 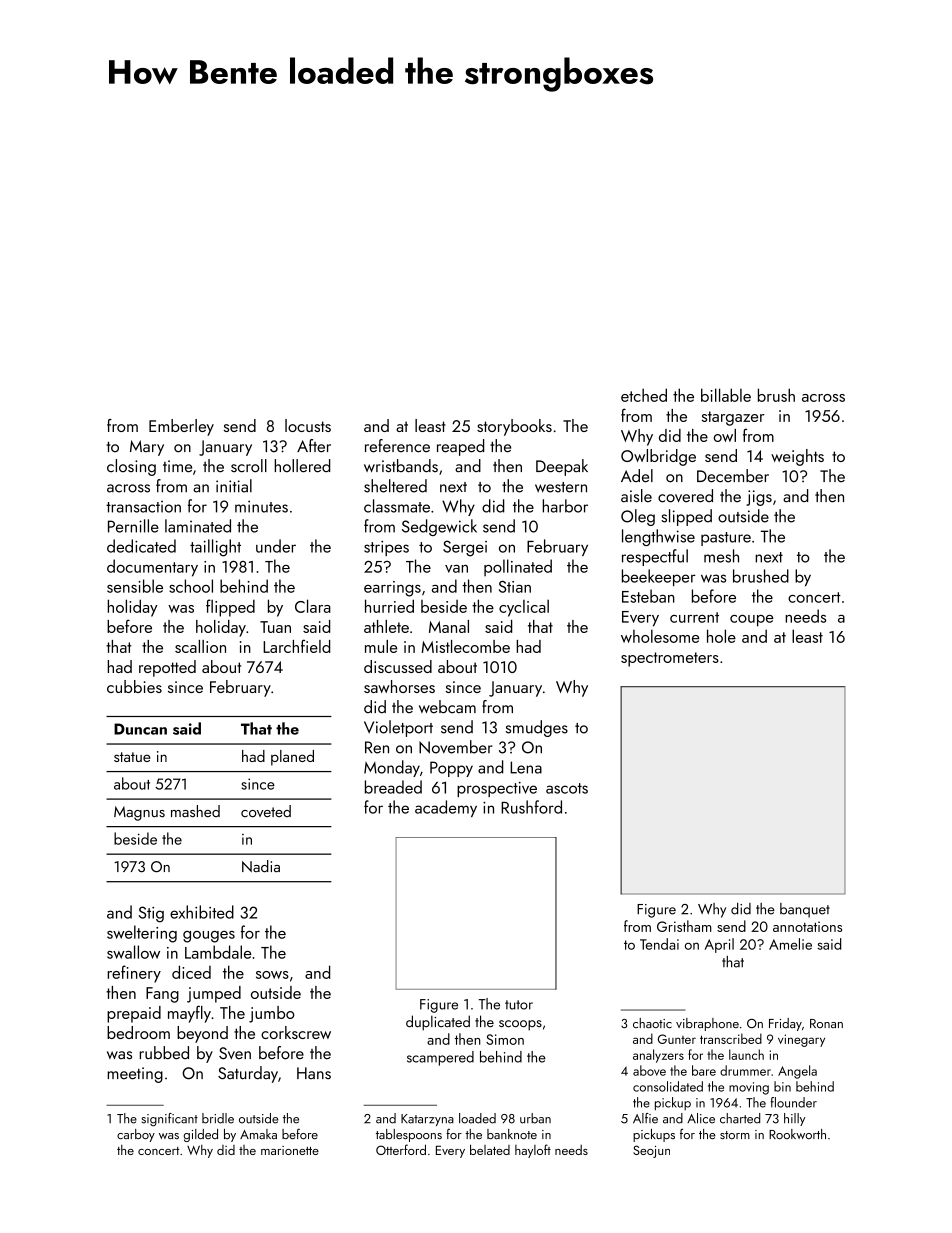 What do you see at coordinates (143, 507) in the screenshot?
I see `transaction` at bounding box center [143, 507].
